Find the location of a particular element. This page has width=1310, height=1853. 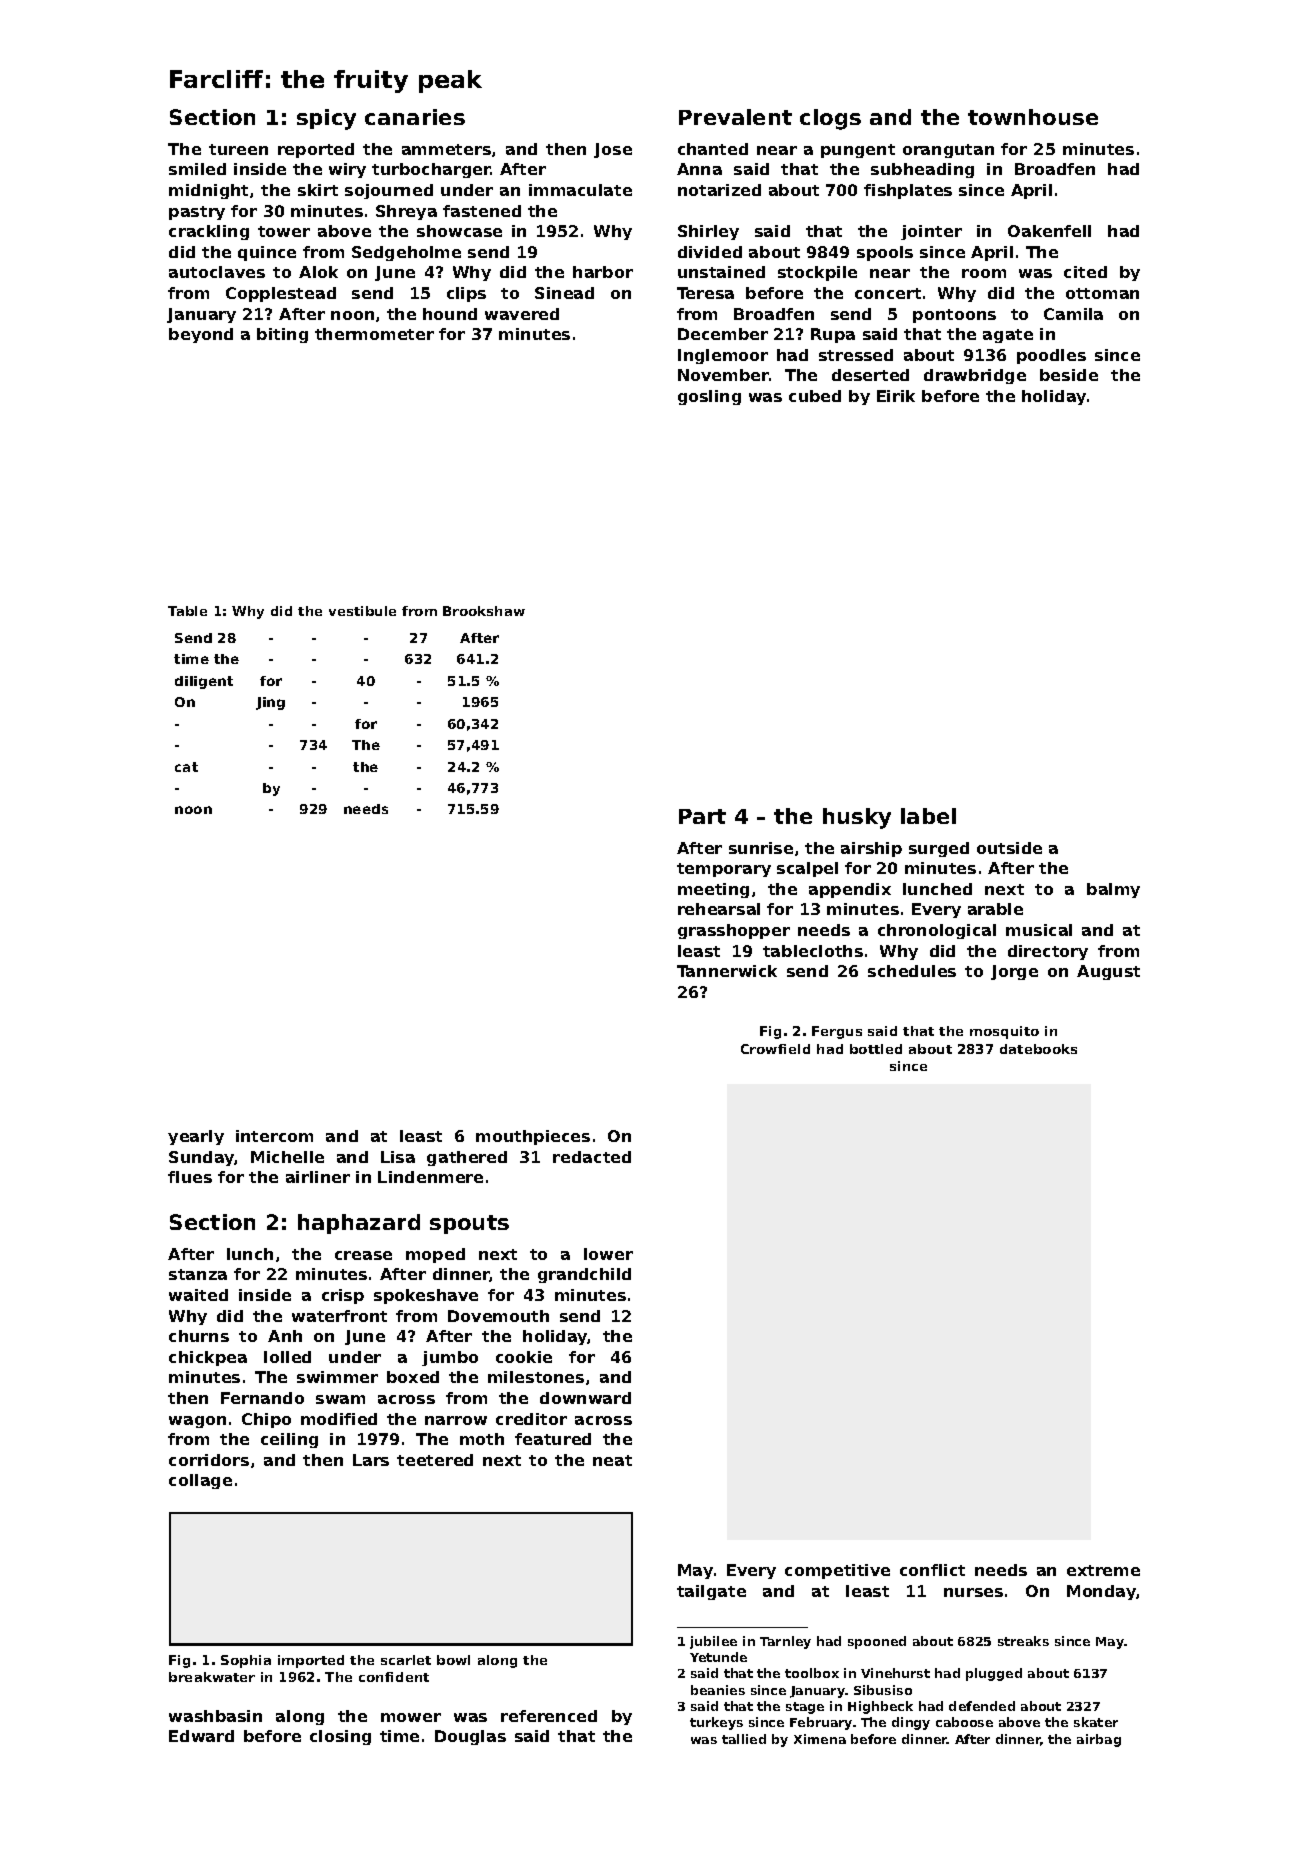

meeting is located at coordinates (713, 890).
